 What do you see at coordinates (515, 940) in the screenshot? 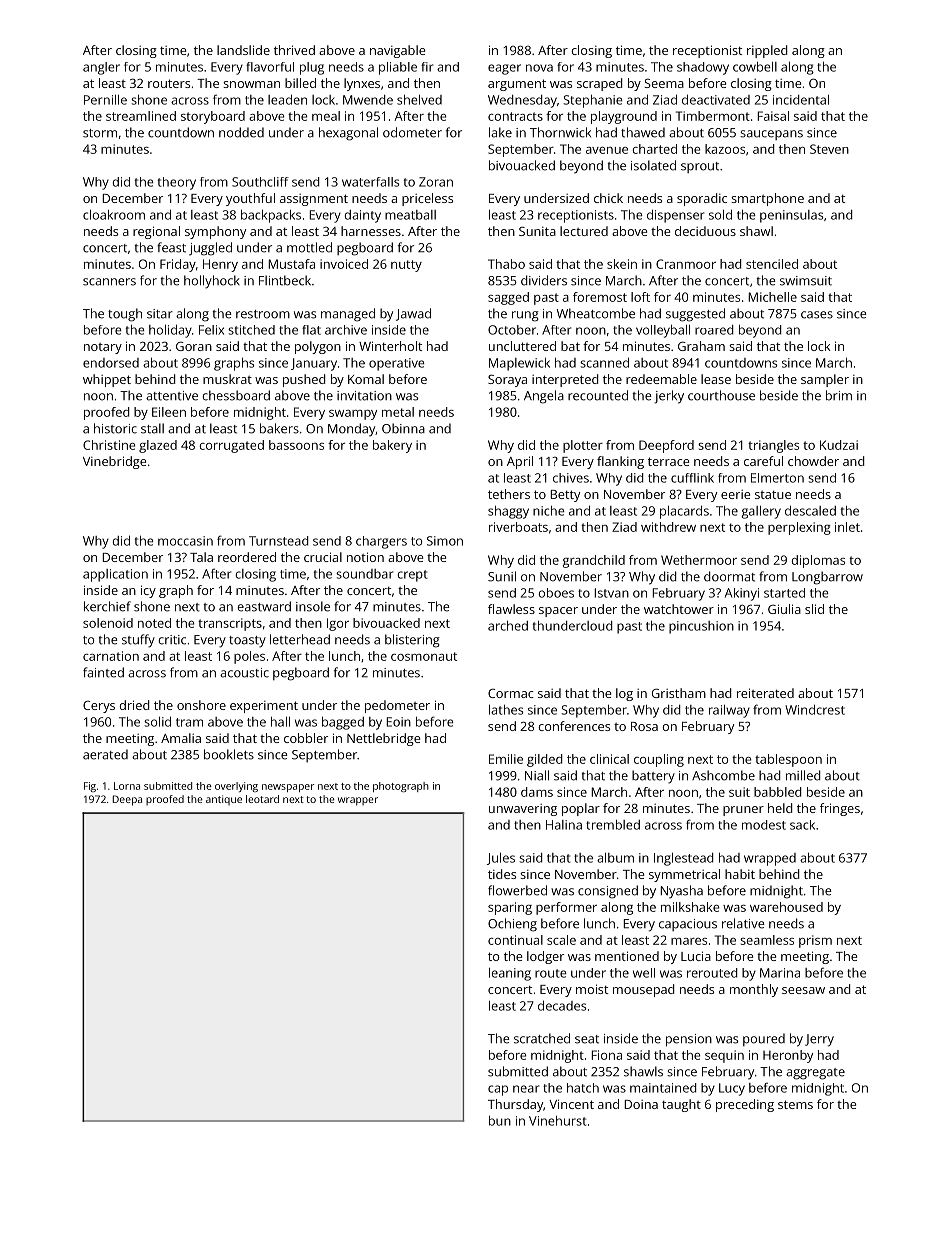
I see `continual` at bounding box center [515, 940].
